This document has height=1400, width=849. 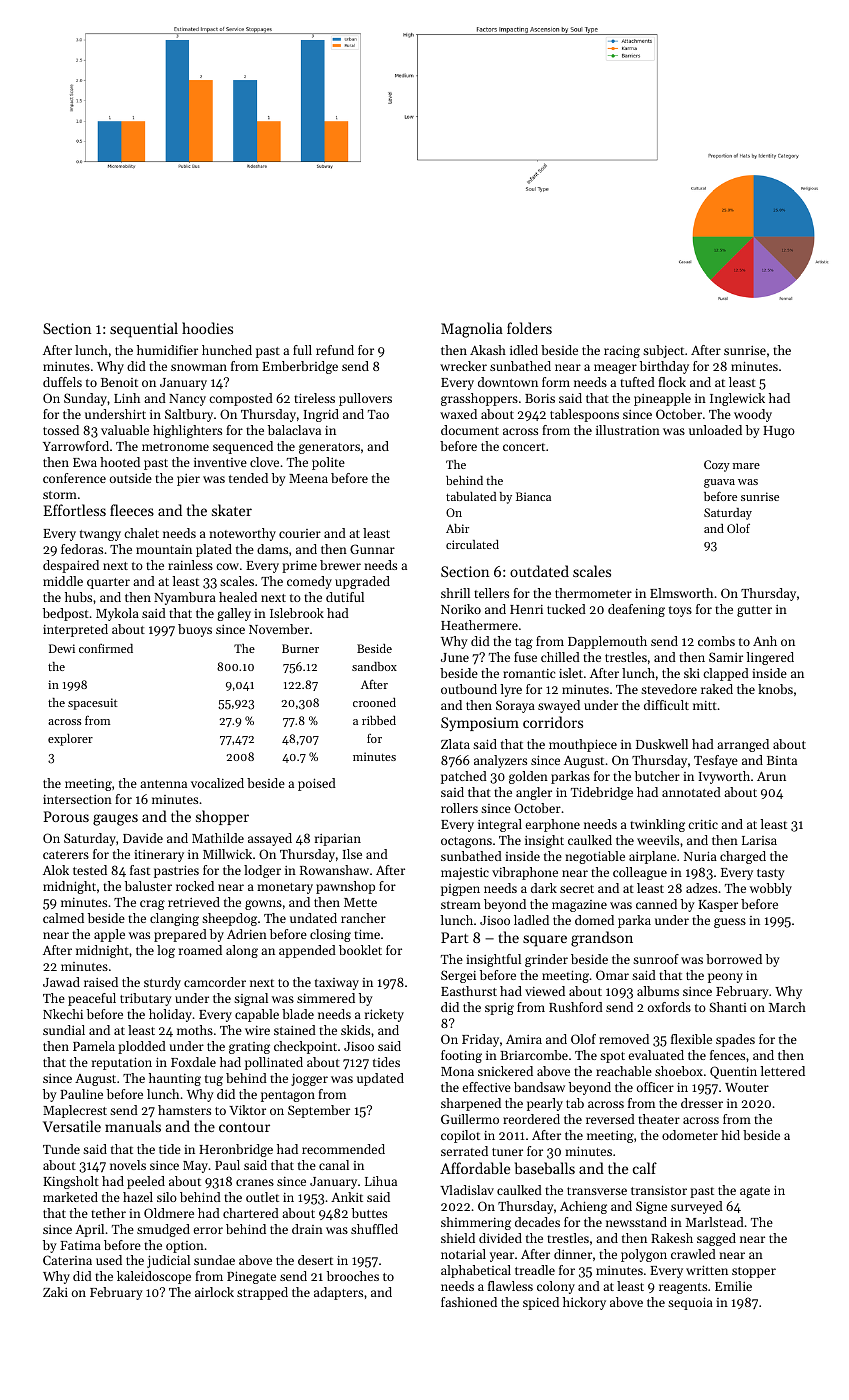 I want to click on riparian, so click(x=338, y=840).
